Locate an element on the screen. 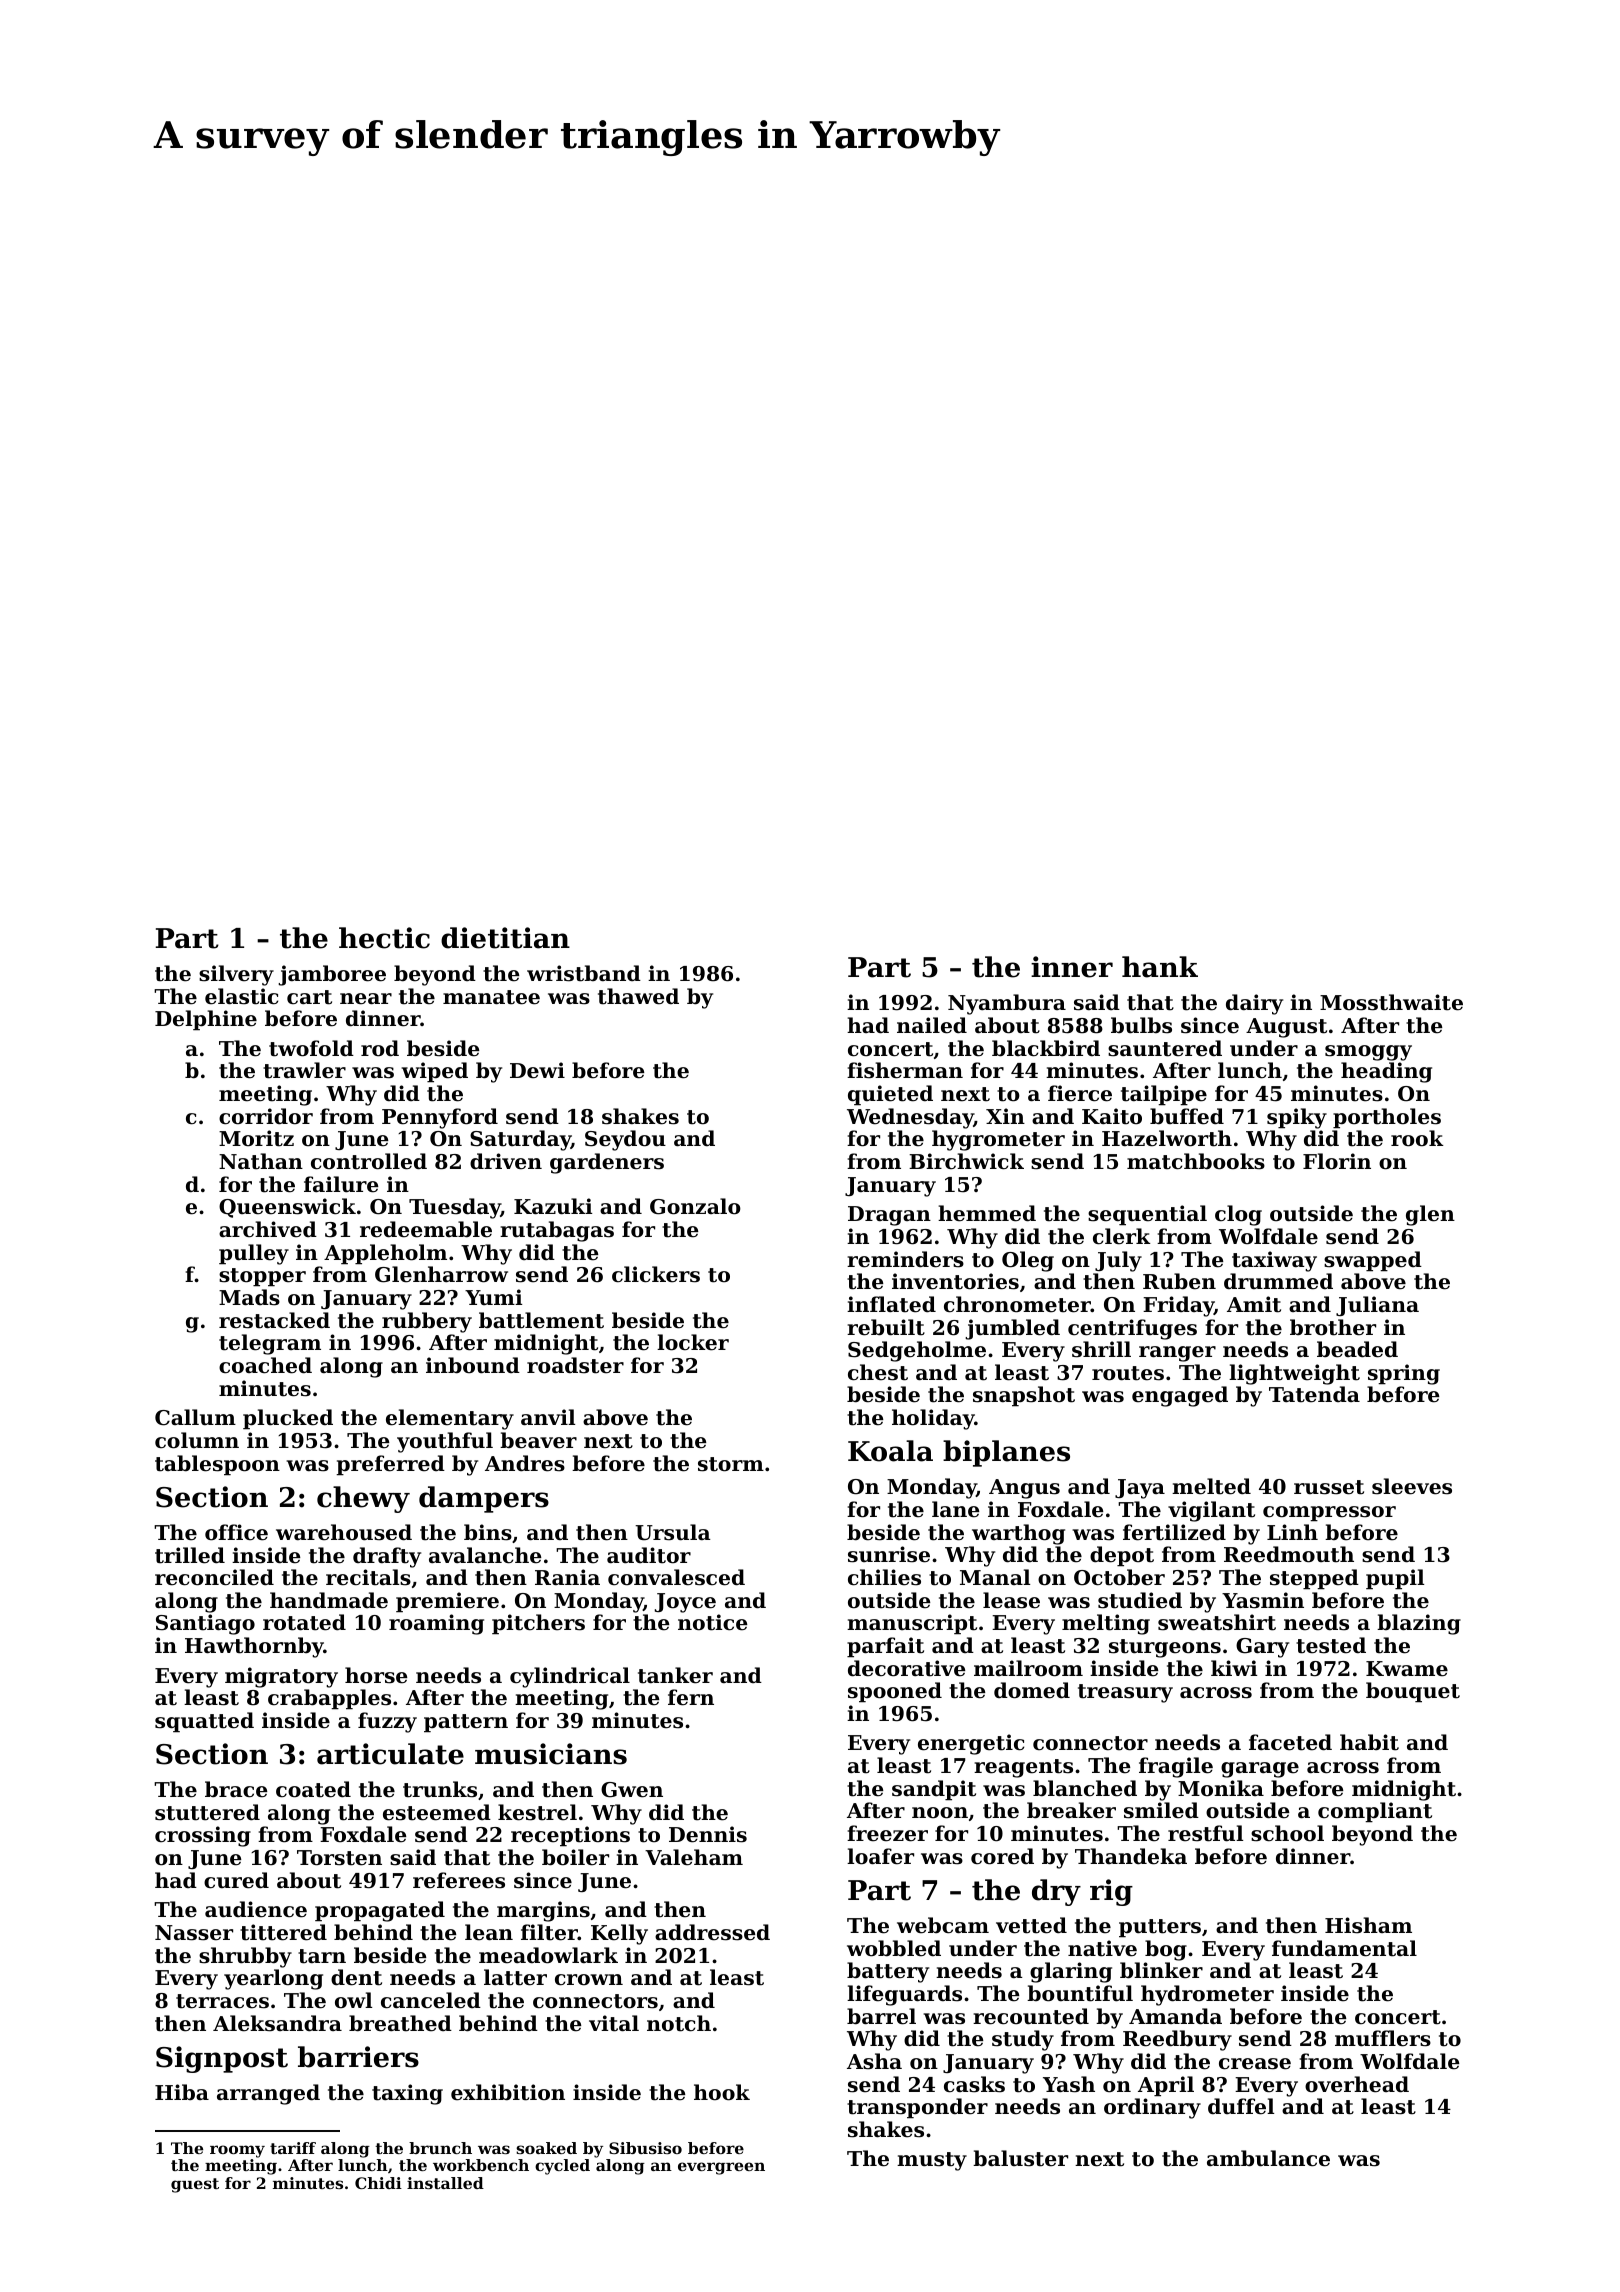 This screenshot has height=2292, width=1620. installed is located at coordinates (445, 2183).
